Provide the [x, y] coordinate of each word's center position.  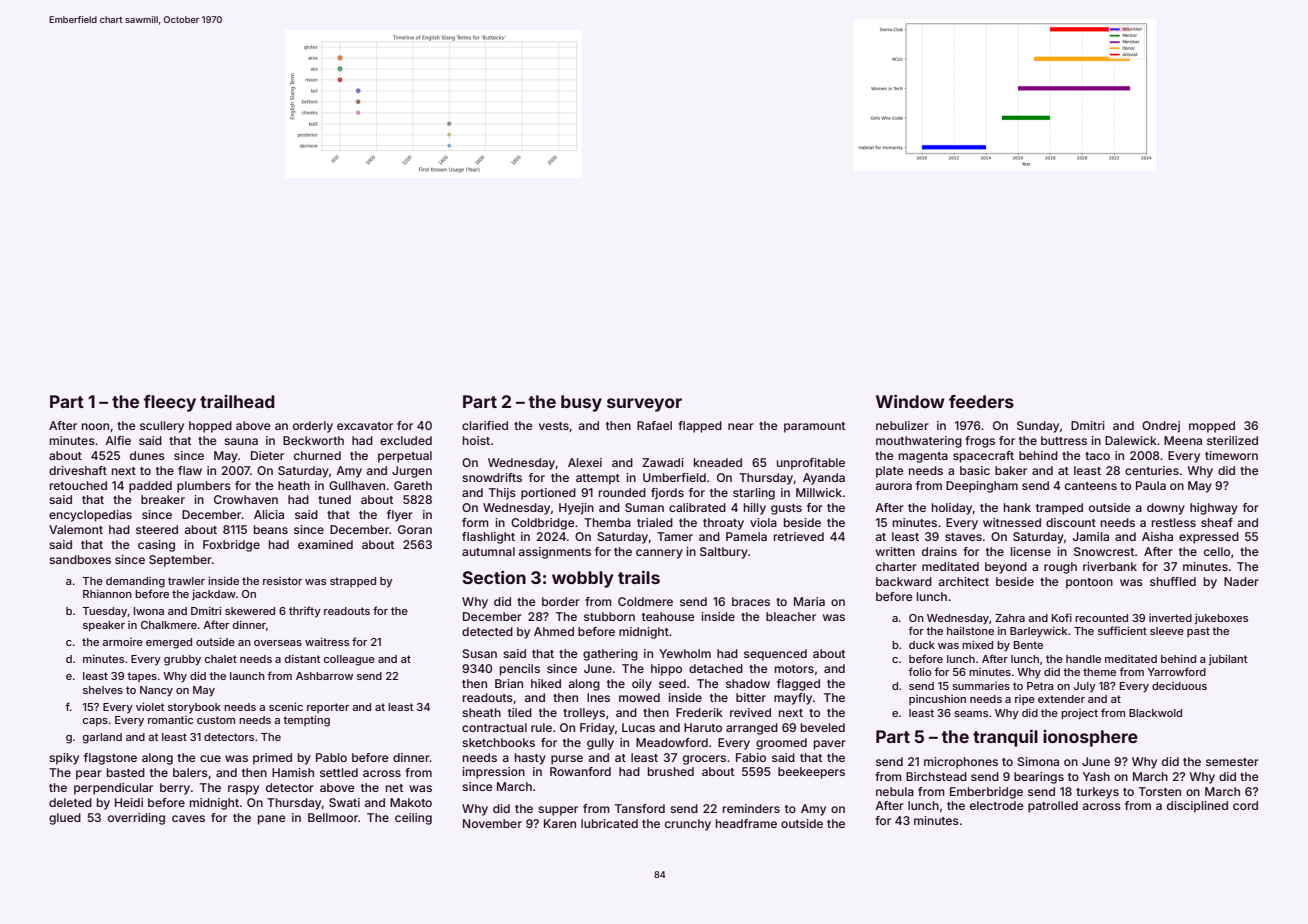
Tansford [640, 808]
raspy [243, 790]
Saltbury [724, 553]
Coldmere [645, 601]
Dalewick [1131, 440]
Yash [1096, 776]
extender [1061, 699]
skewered [250, 611]
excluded [406, 440]
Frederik [699, 712]
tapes [142, 677]
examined [325, 544]
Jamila [1091, 536]
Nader [1241, 581]
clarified [485, 425]
